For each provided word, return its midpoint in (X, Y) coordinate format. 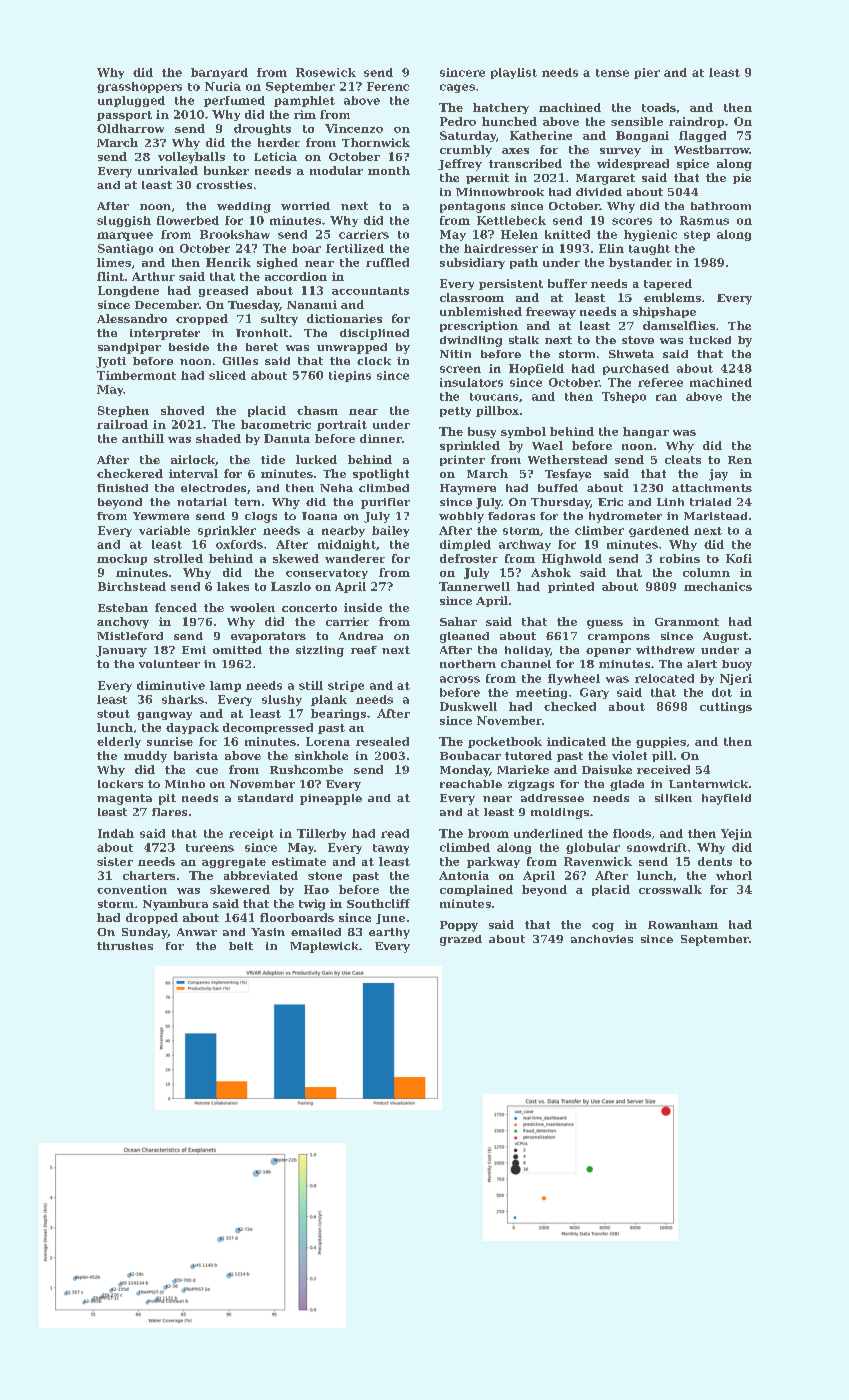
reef (364, 650)
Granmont (687, 622)
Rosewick (326, 72)
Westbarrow (711, 149)
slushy (282, 700)
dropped (152, 918)
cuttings (726, 707)
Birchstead (132, 586)
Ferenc (388, 86)
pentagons (472, 207)
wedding (244, 207)
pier (647, 73)
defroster (469, 558)
